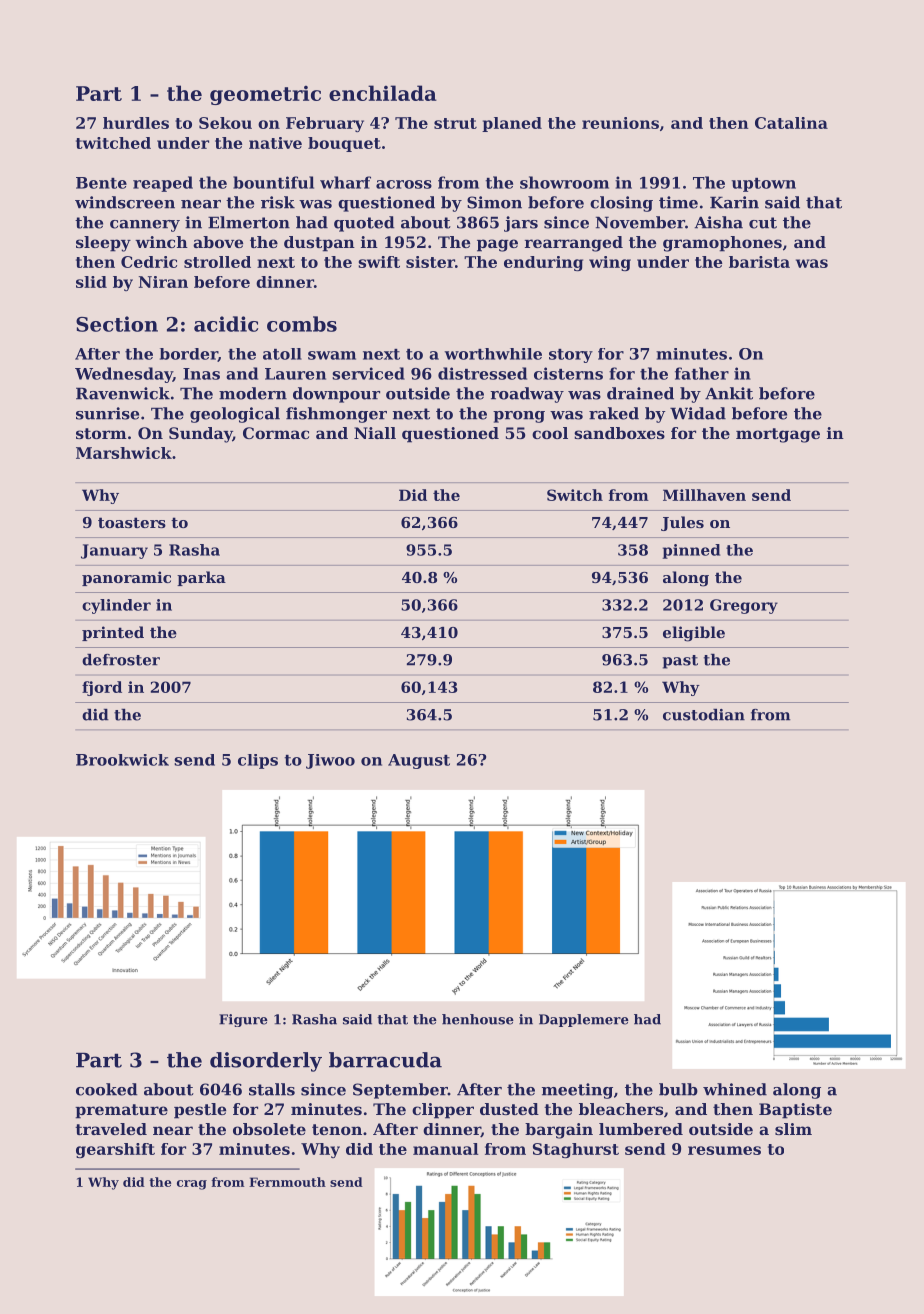  What do you see at coordinates (778, 435) in the screenshot?
I see `mortgage` at bounding box center [778, 435].
